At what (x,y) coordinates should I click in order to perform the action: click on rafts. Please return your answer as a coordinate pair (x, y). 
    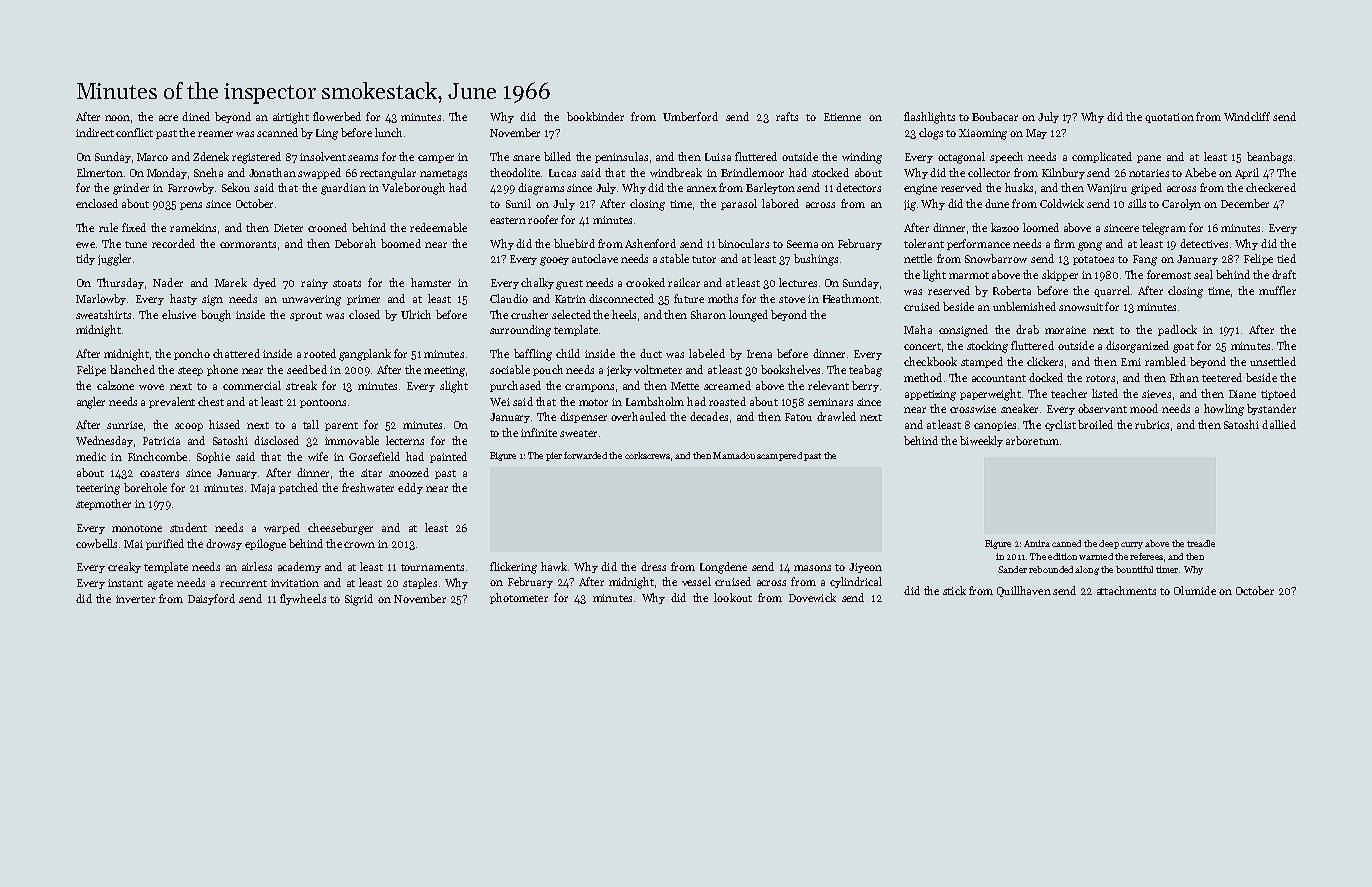
    Looking at the image, I should click on (787, 116).
